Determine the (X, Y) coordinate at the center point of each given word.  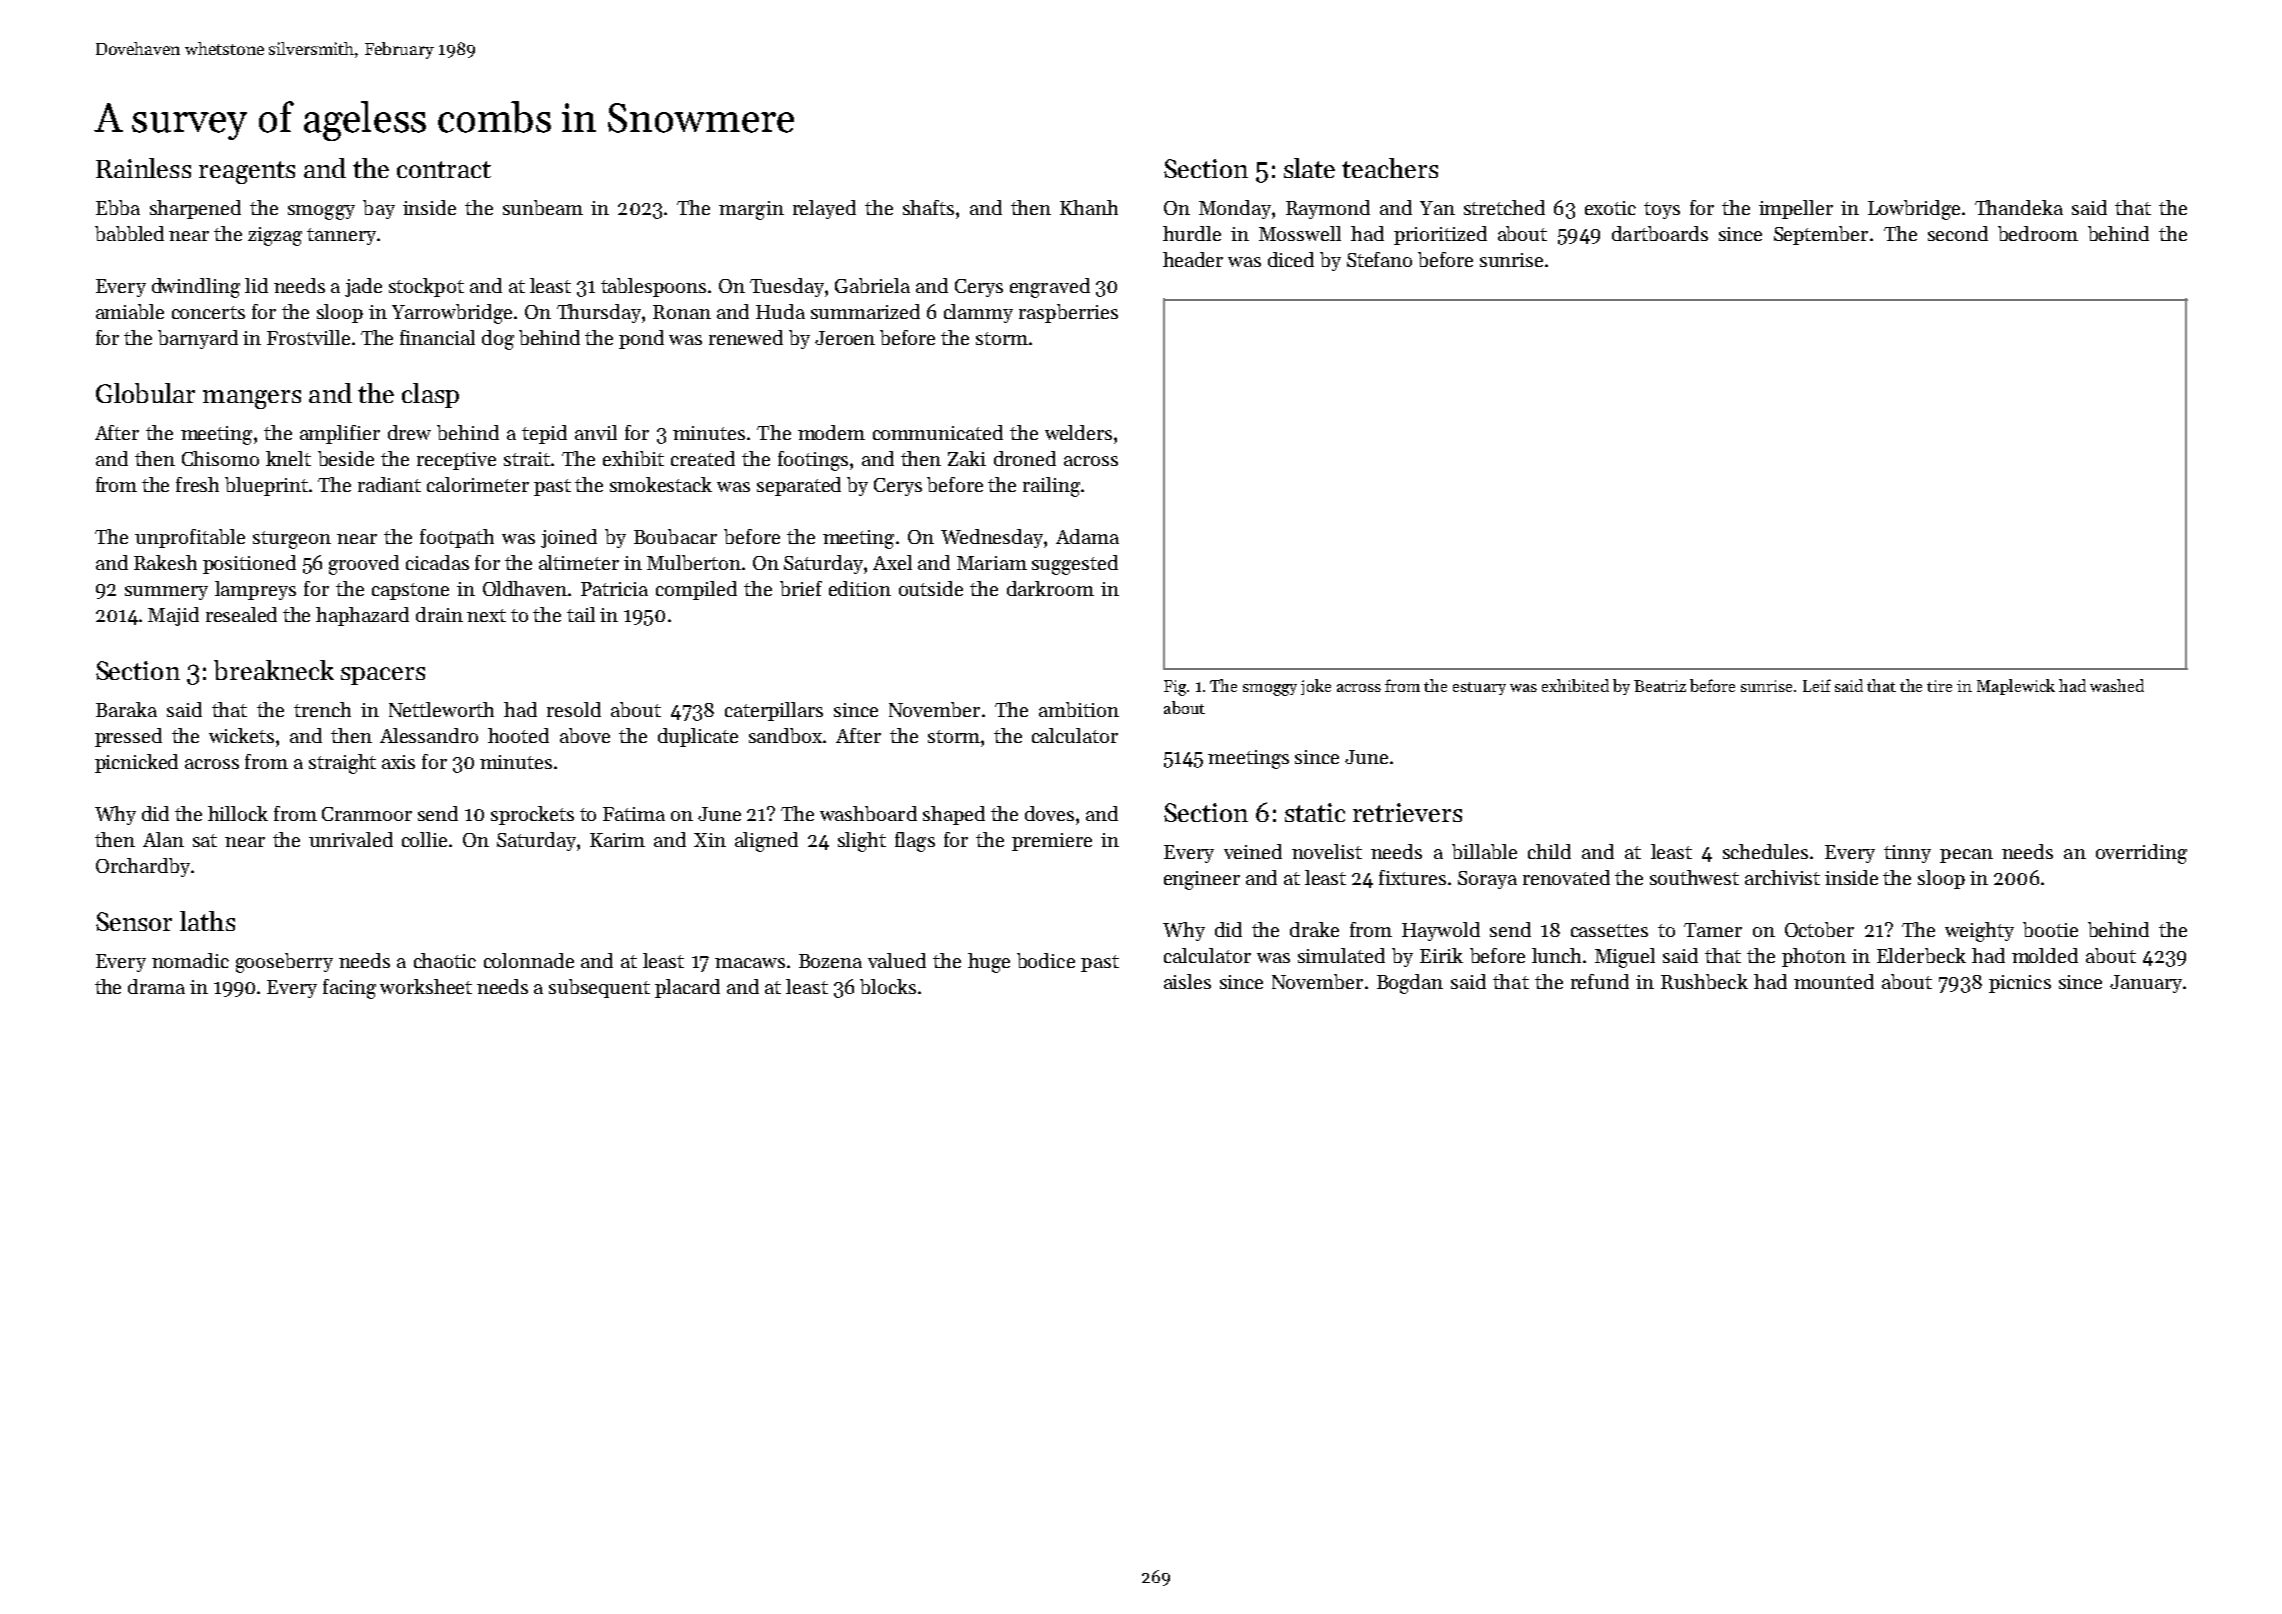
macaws (750, 963)
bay (379, 209)
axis (398, 762)
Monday (1235, 209)
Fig (1175, 688)
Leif (1817, 685)
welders (1078, 432)
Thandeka (2019, 207)
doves (1049, 813)
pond (641, 339)
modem (831, 432)
